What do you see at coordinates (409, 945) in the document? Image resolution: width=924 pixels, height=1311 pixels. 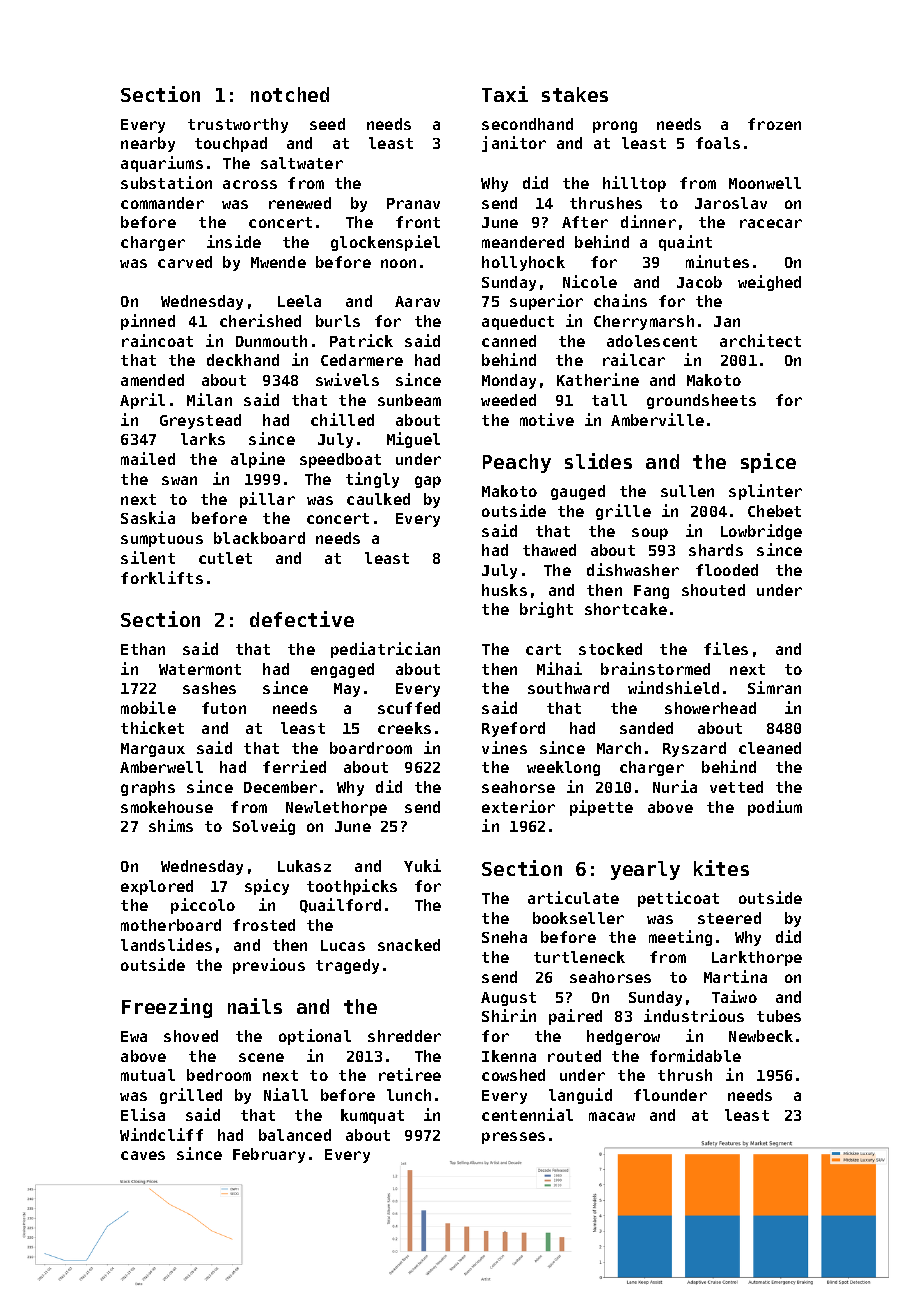 I see `snacked` at bounding box center [409, 945].
